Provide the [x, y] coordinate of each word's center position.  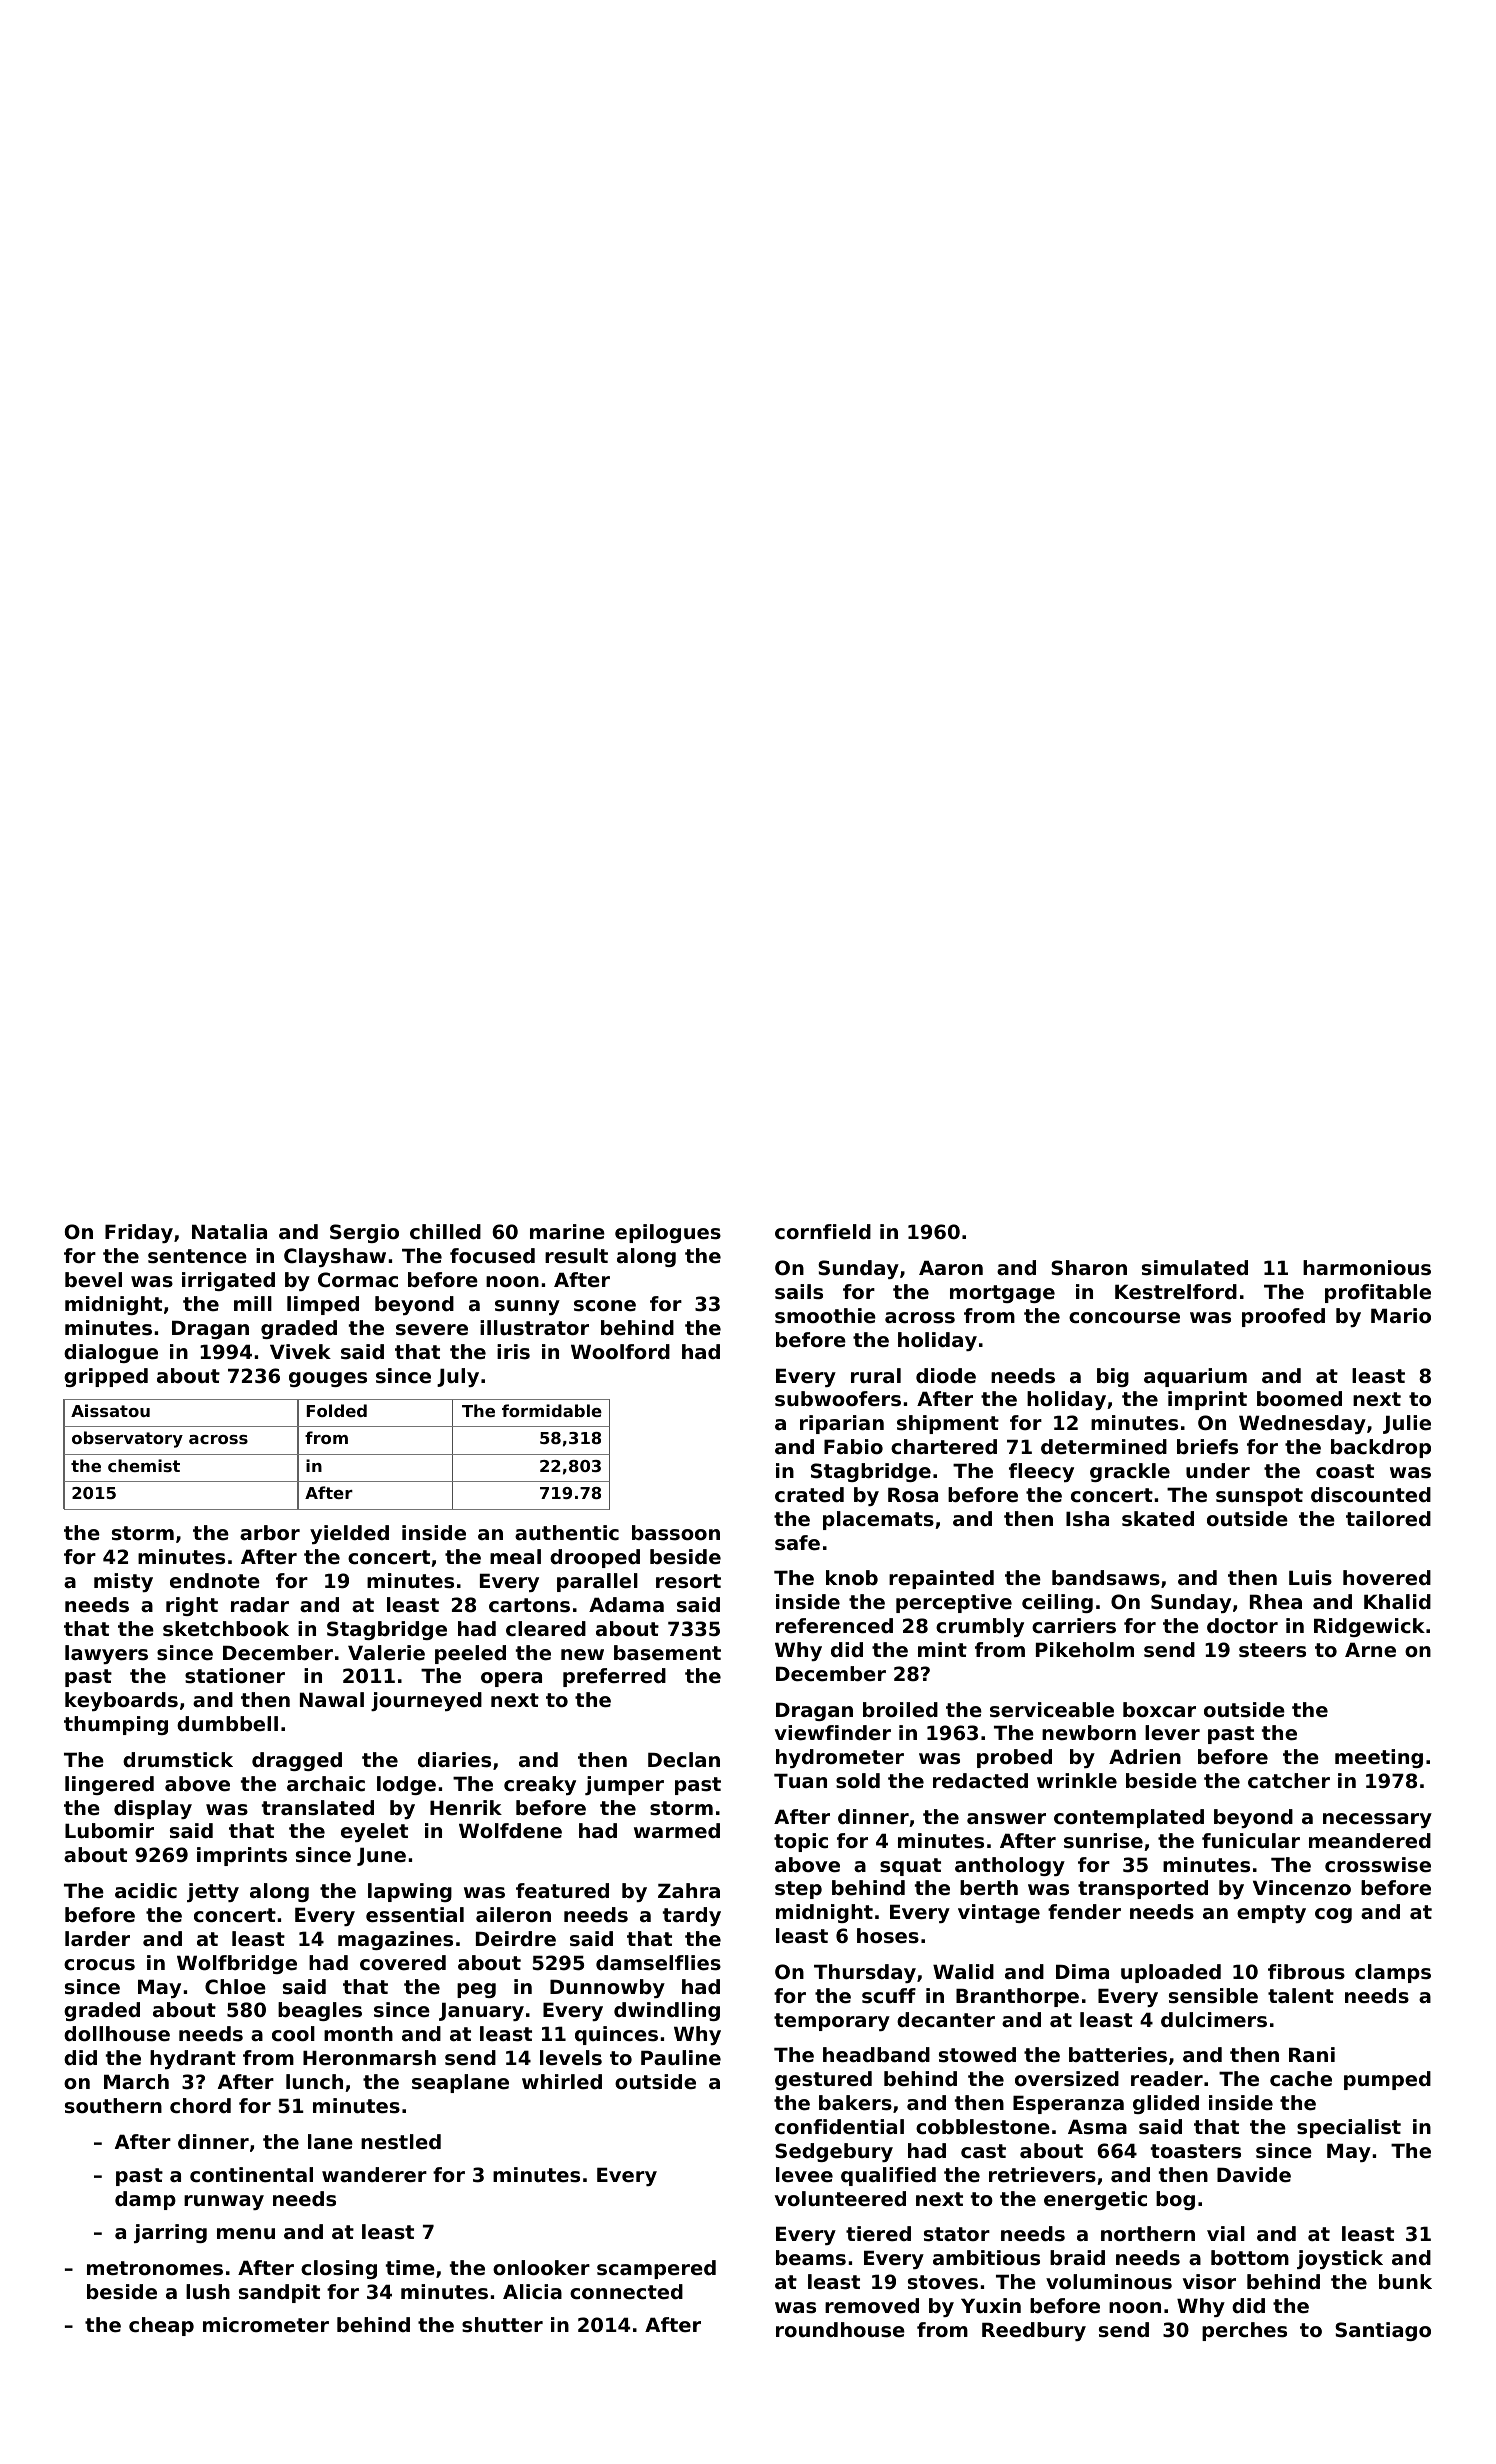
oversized [1067, 2079]
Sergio [364, 1233]
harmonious [1367, 1268]
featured [562, 1891]
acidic [146, 1891]
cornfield [823, 1232]
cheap [161, 2326]
